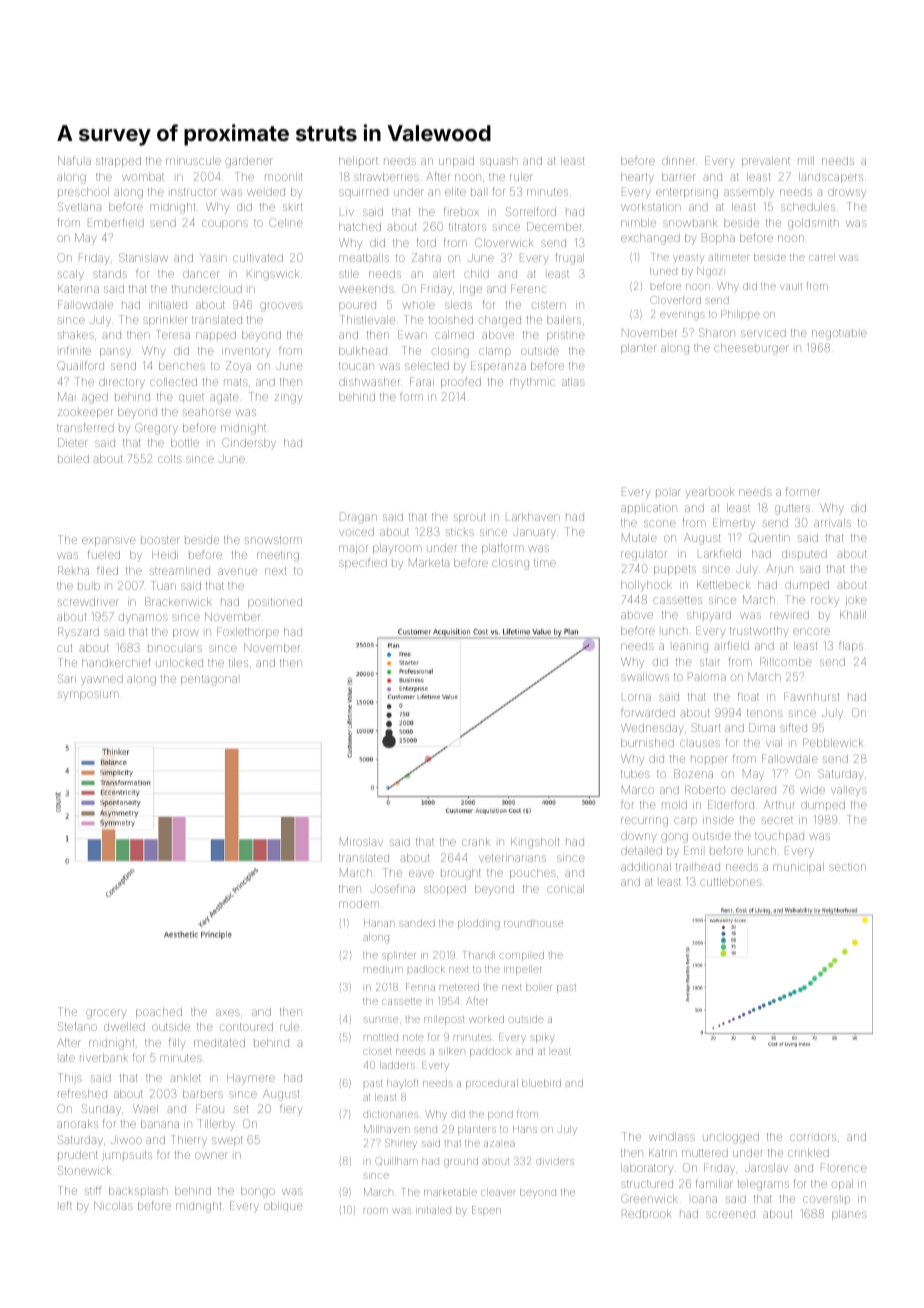 This screenshot has width=924, height=1308. What do you see at coordinates (731, 882) in the screenshot?
I see `cuttlebones` at bounding box center [731, 882].
